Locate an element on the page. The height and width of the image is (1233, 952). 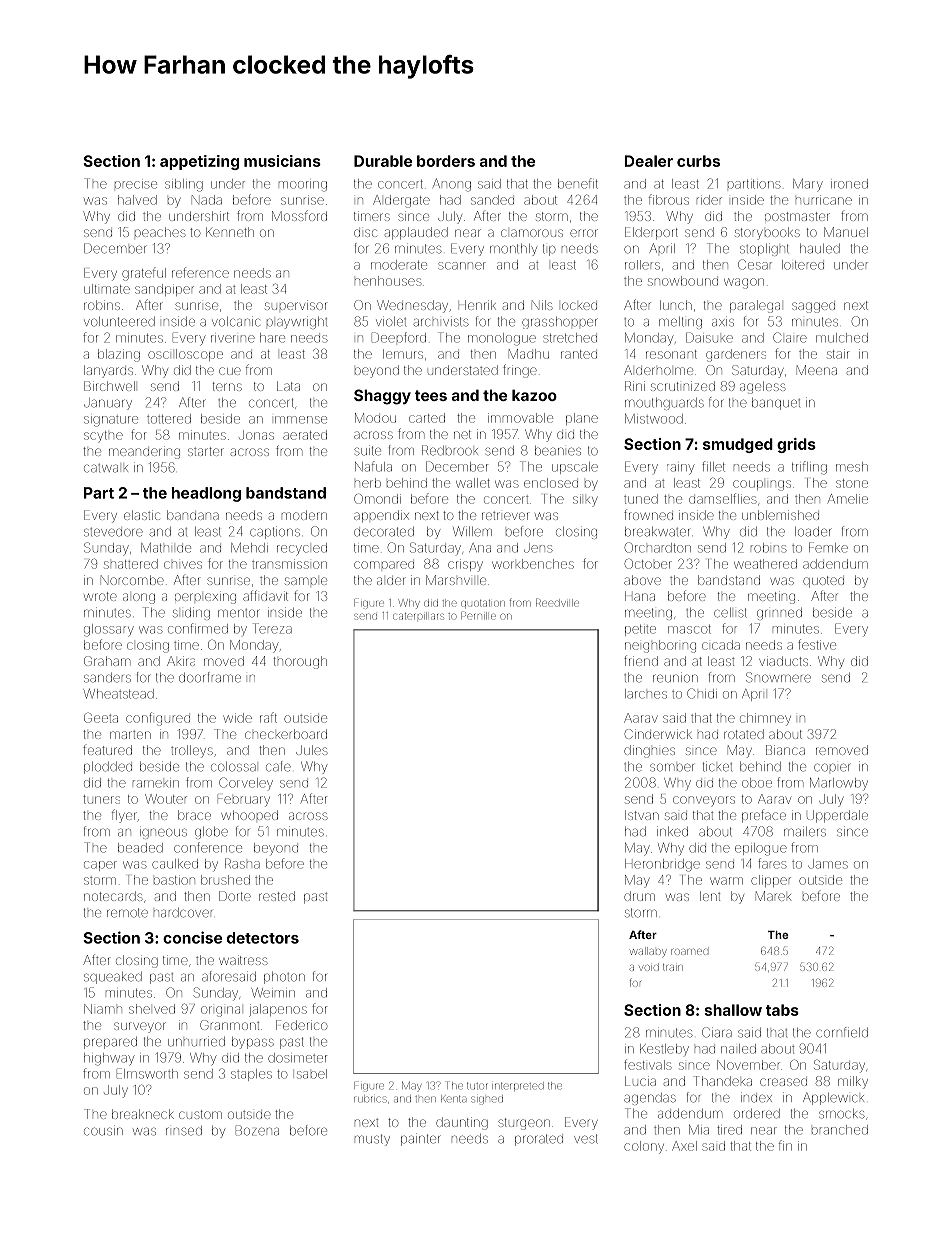
Niamh is located at coordinates (103, 1009).
